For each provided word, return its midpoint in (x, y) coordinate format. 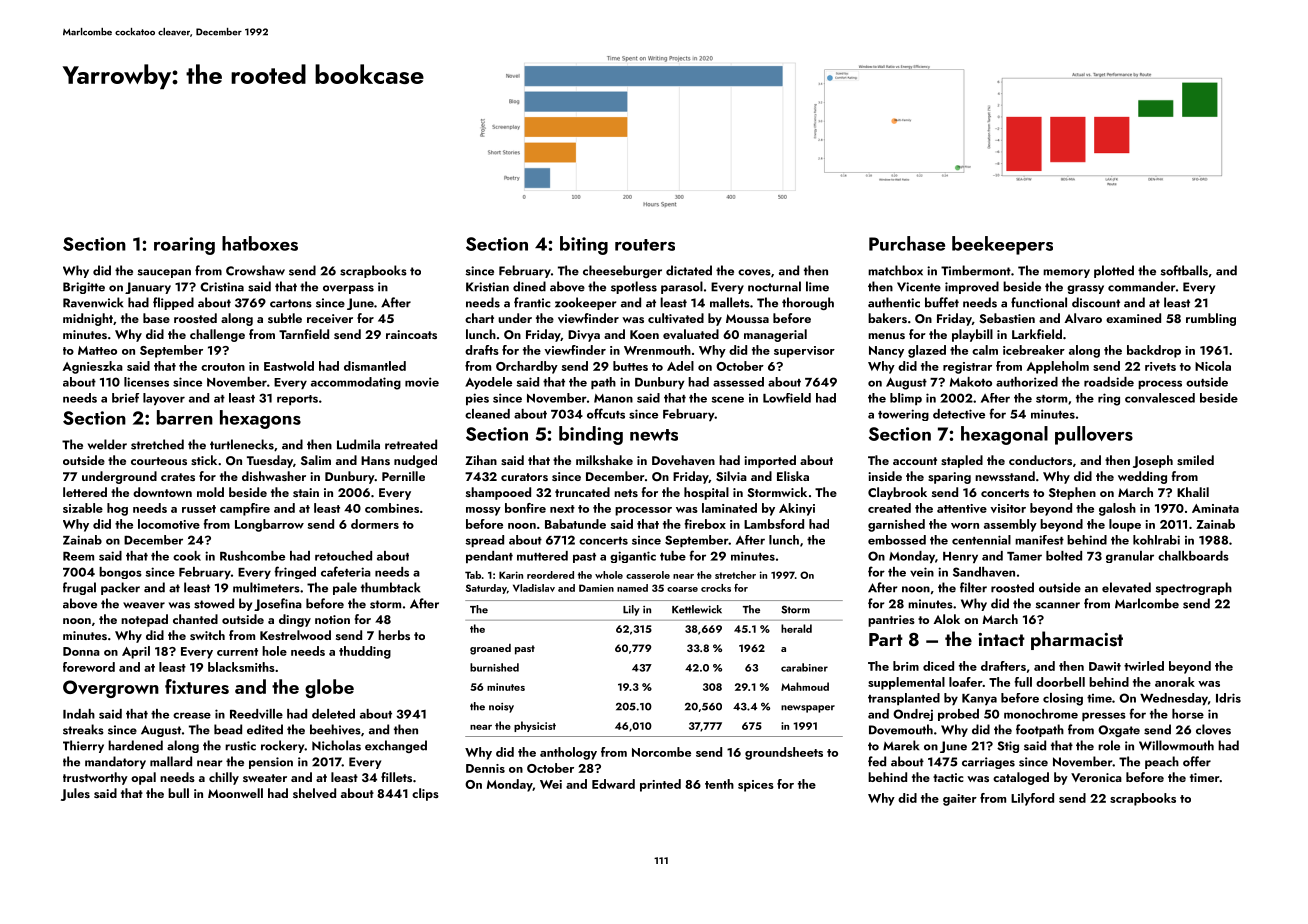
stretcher (735, 575)
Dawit (1105, 666)
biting (584, 245)
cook (187, 556)
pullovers (1094, 435)
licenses (146, 382)
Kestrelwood (295, 635)
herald (796, 628)
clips (425, 794)
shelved (314, 793)
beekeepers (1002, 245)
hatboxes (260, 243)
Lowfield (787, 398)
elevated (1126, 587)
